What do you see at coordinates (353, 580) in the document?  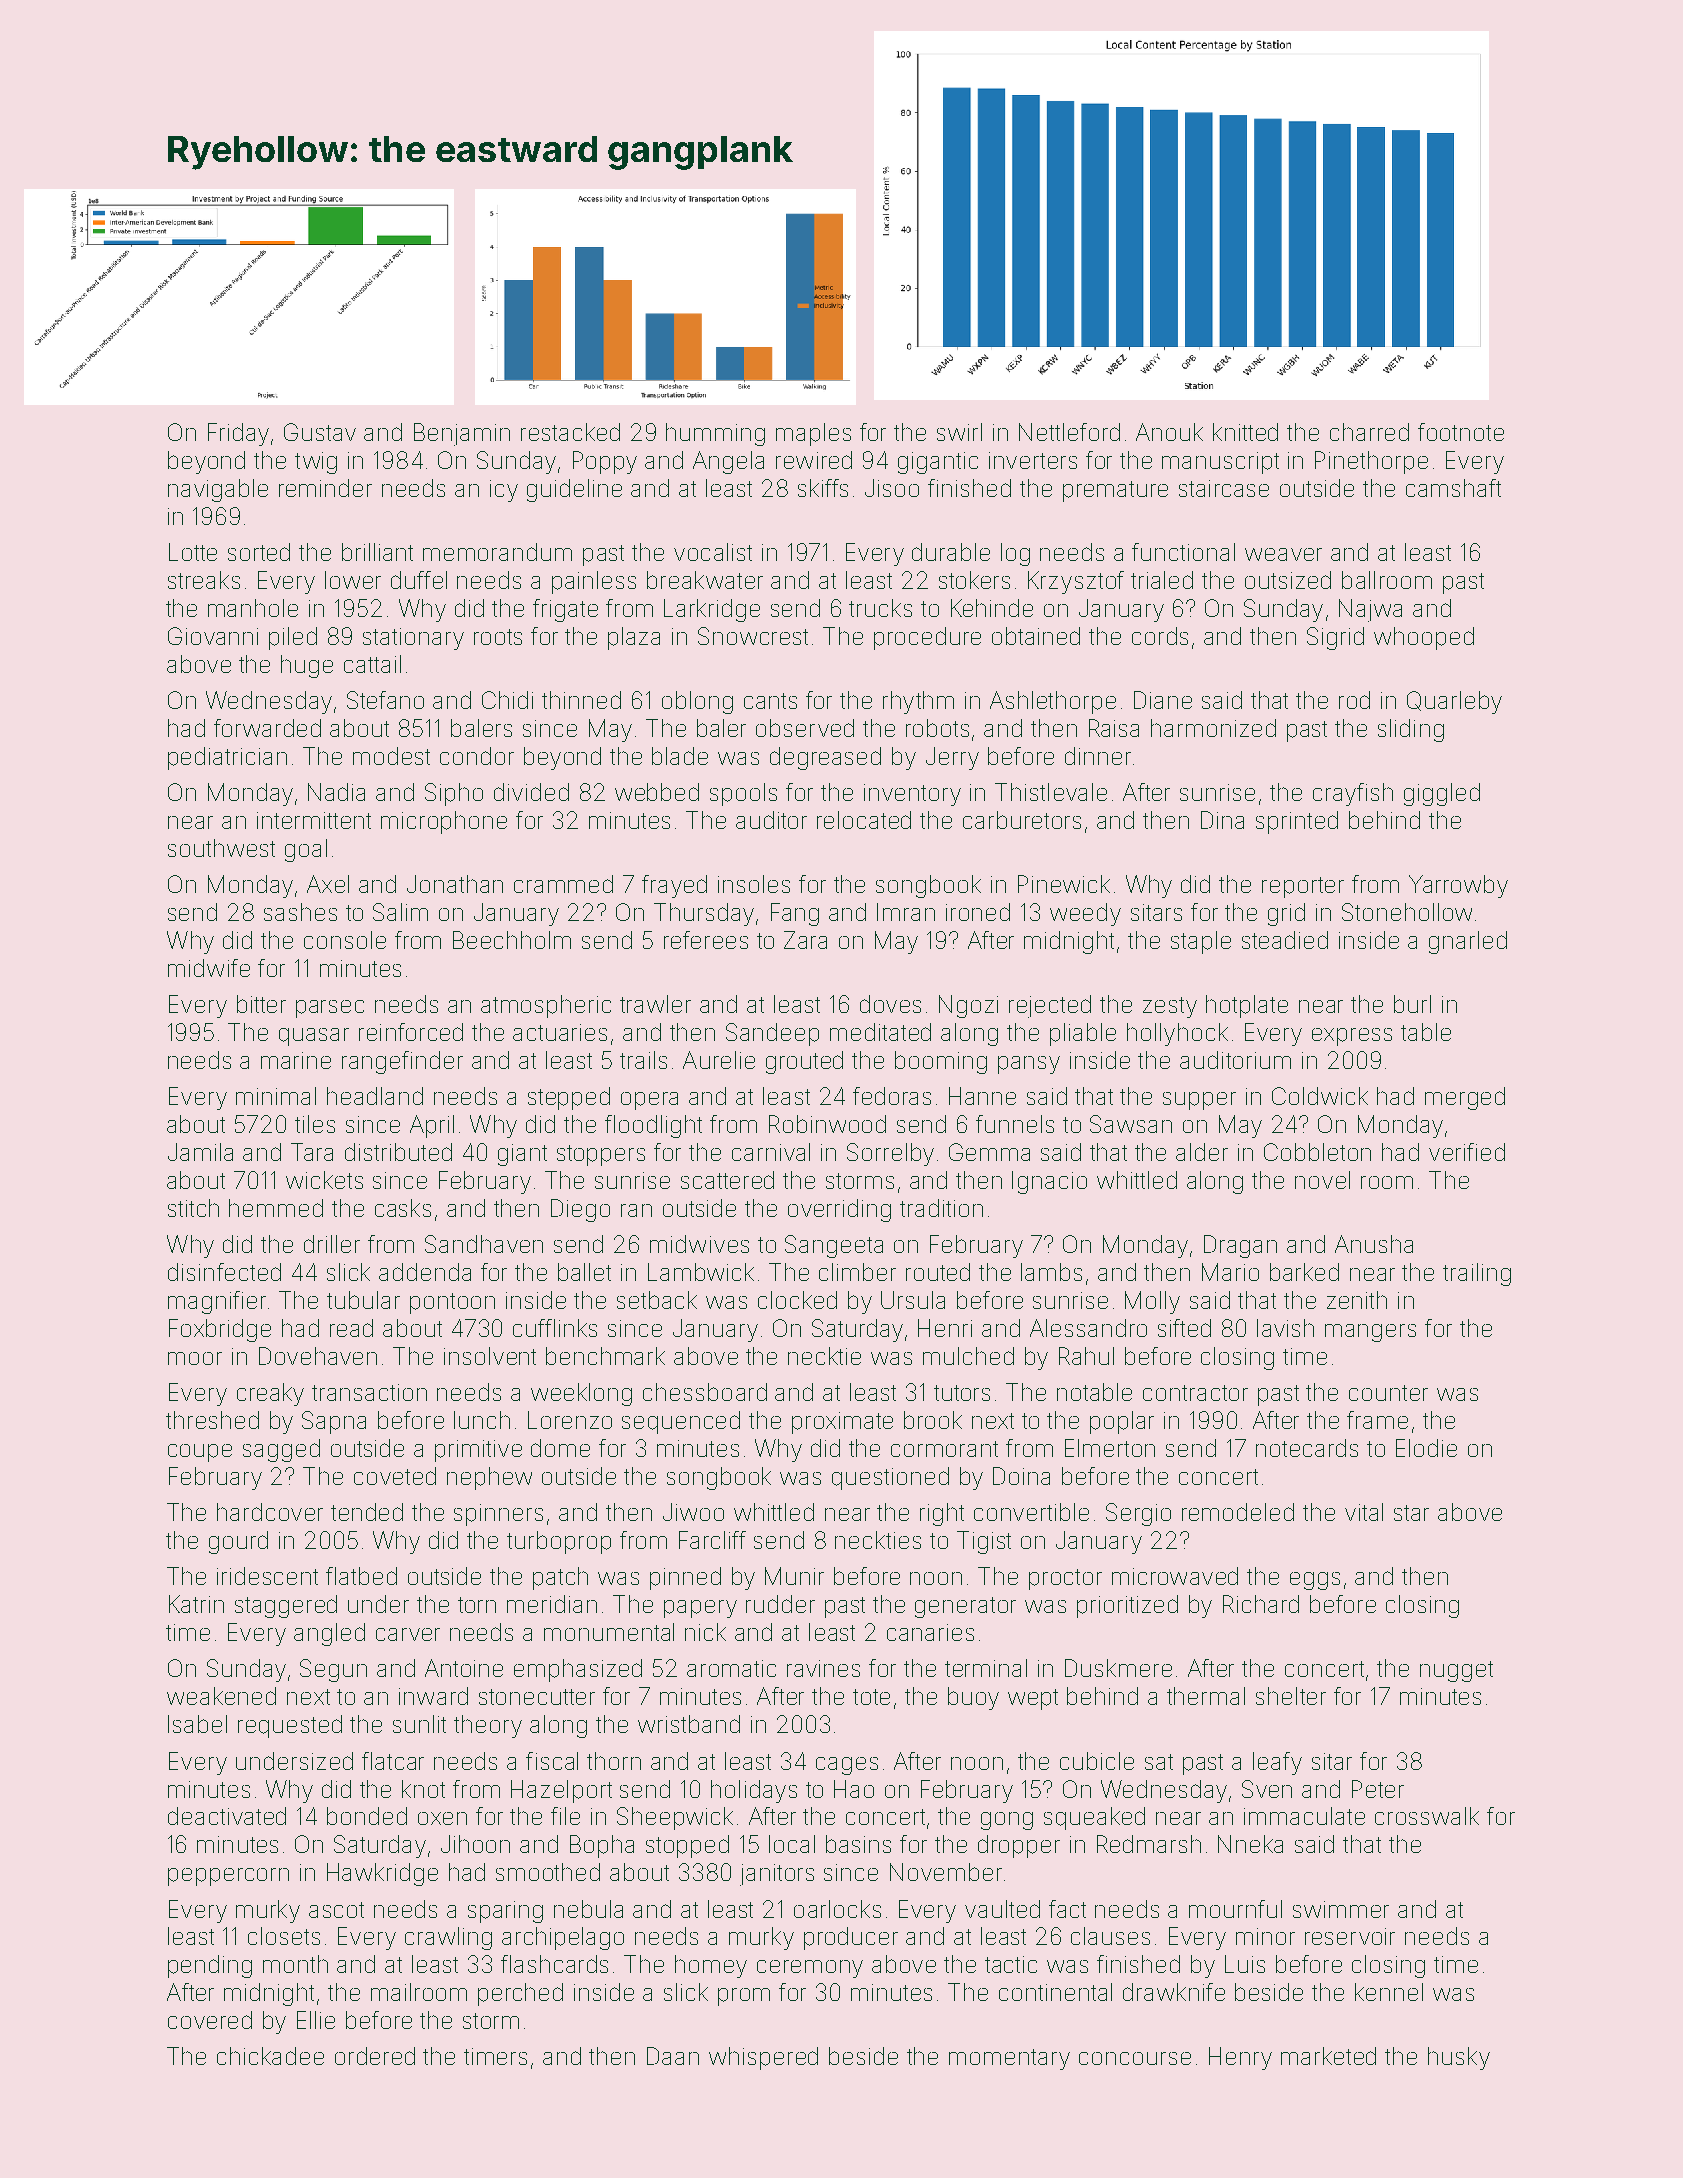 I see `lower` at bounding box center [353, 580].
